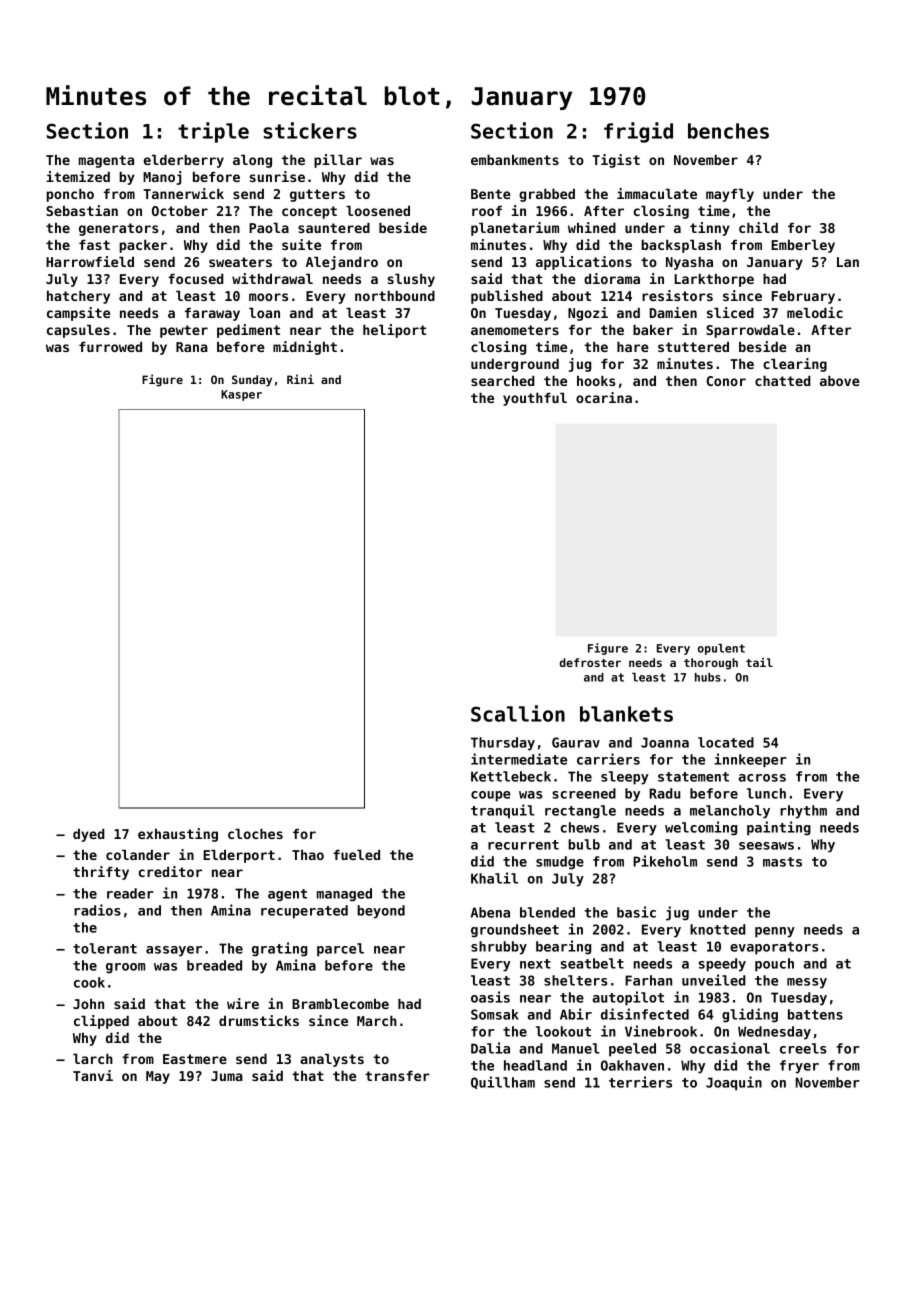 This screenshot has width=908, height=1316. What do you see at coordinates (730, 312) in the screenshot?
I see `sliced` at bounding box center [730, 312].
